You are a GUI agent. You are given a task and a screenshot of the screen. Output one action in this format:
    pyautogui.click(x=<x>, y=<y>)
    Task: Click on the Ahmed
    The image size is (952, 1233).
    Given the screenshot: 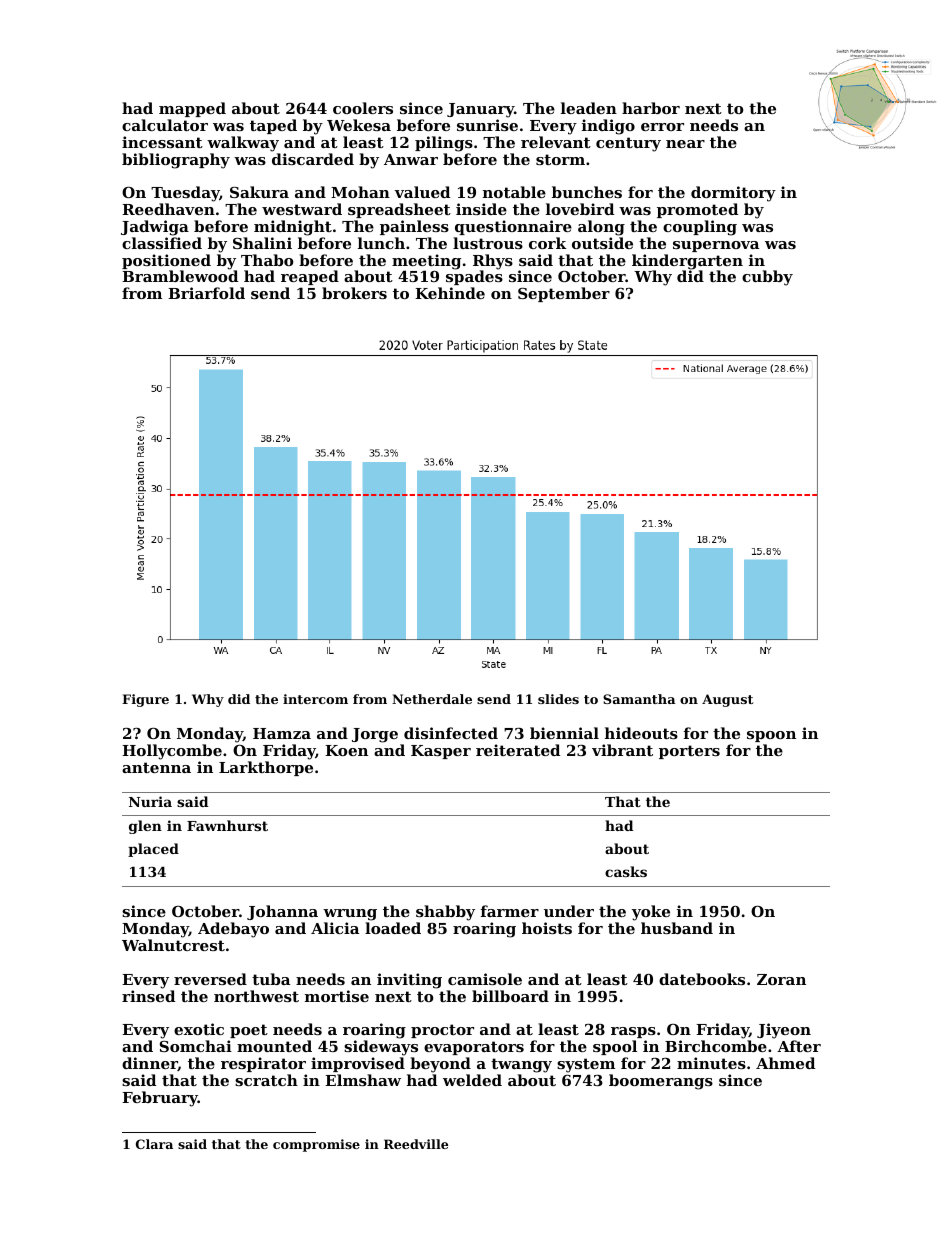 What is the action you would take?
    pyautogui.click(x=785, y=1063)
